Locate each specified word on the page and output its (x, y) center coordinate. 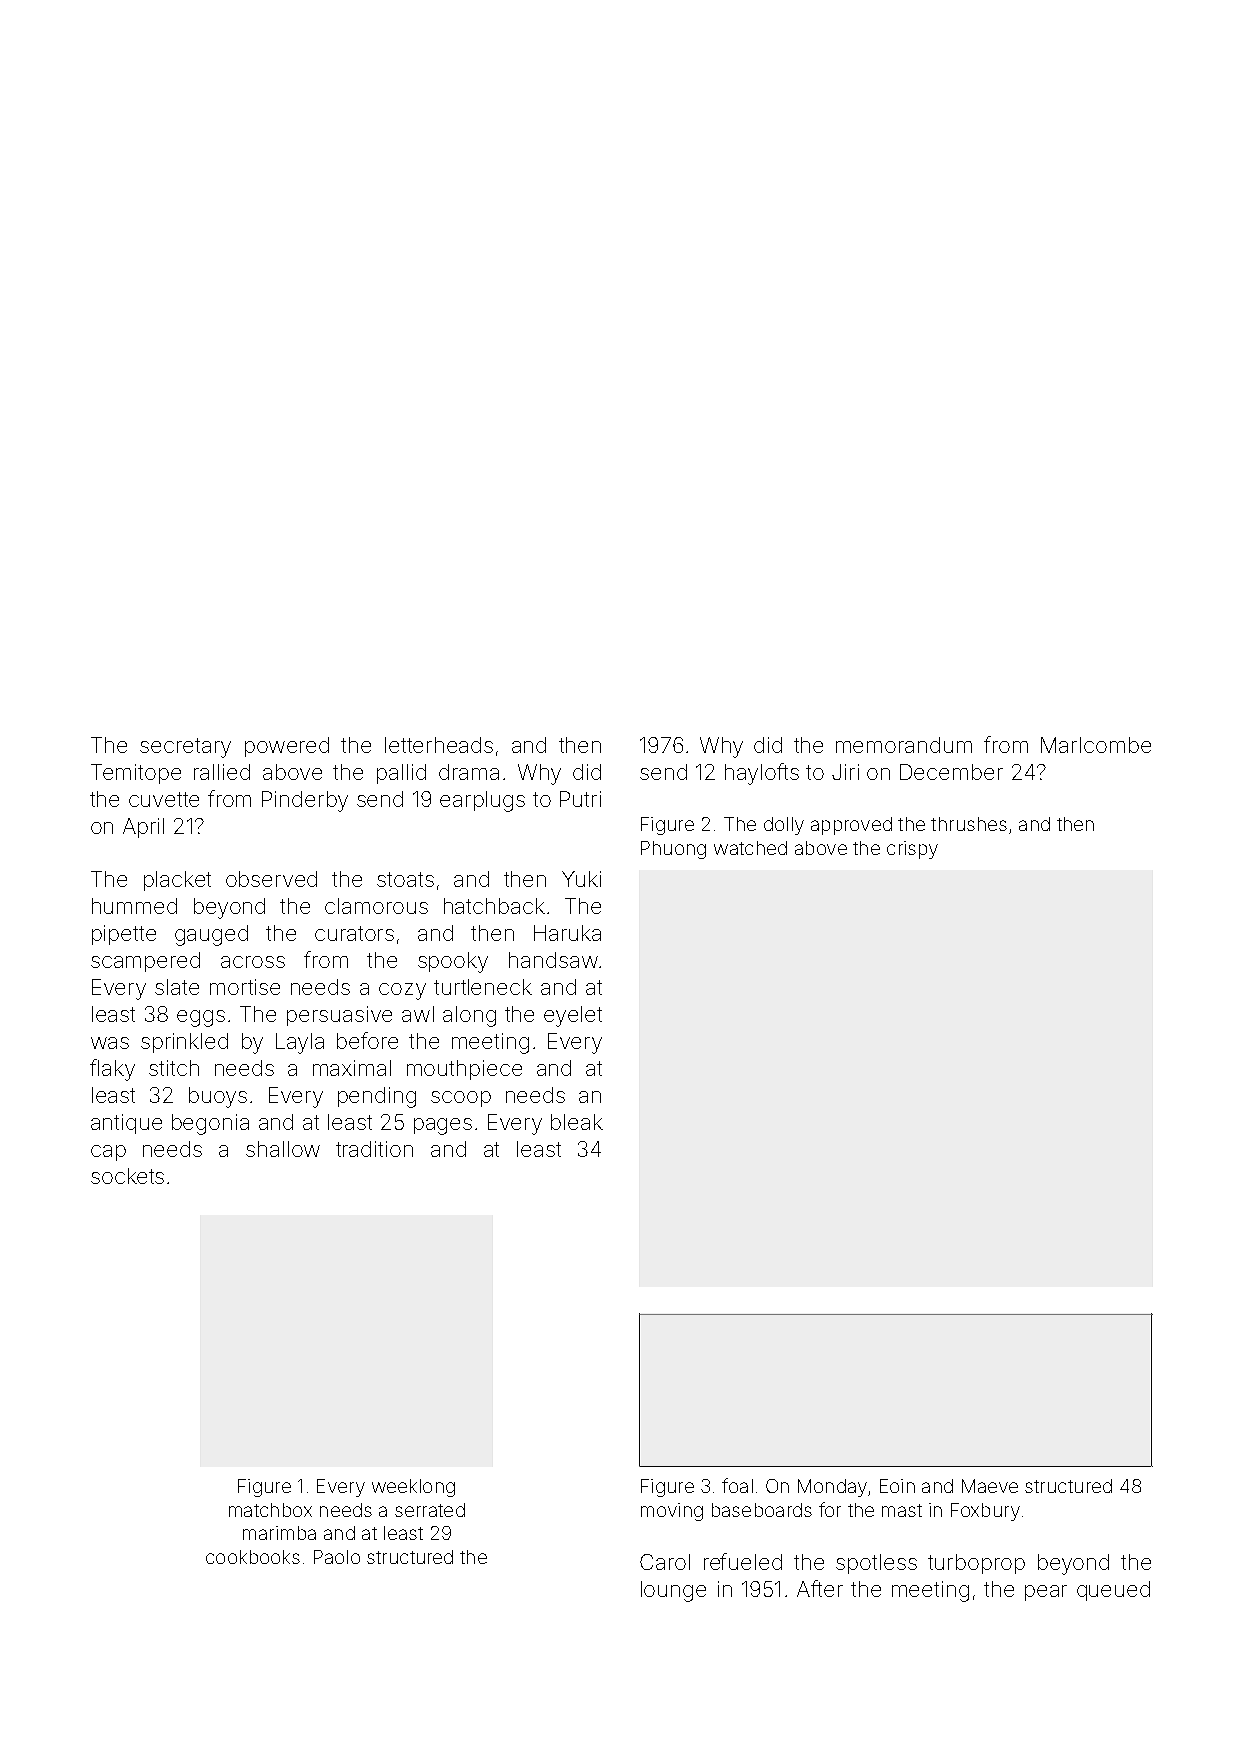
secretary (185, 748)
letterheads (439, 745)
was (110, 1043)
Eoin (897, 1486)
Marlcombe (1096, 745)
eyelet (573, 1016)
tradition (374, 1149)
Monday (832, 1488)
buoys (218, 1097)
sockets (127, 1176)
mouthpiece (464, 1070)
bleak (577, 1122)
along (469, 1016)
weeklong (413, 1488)
